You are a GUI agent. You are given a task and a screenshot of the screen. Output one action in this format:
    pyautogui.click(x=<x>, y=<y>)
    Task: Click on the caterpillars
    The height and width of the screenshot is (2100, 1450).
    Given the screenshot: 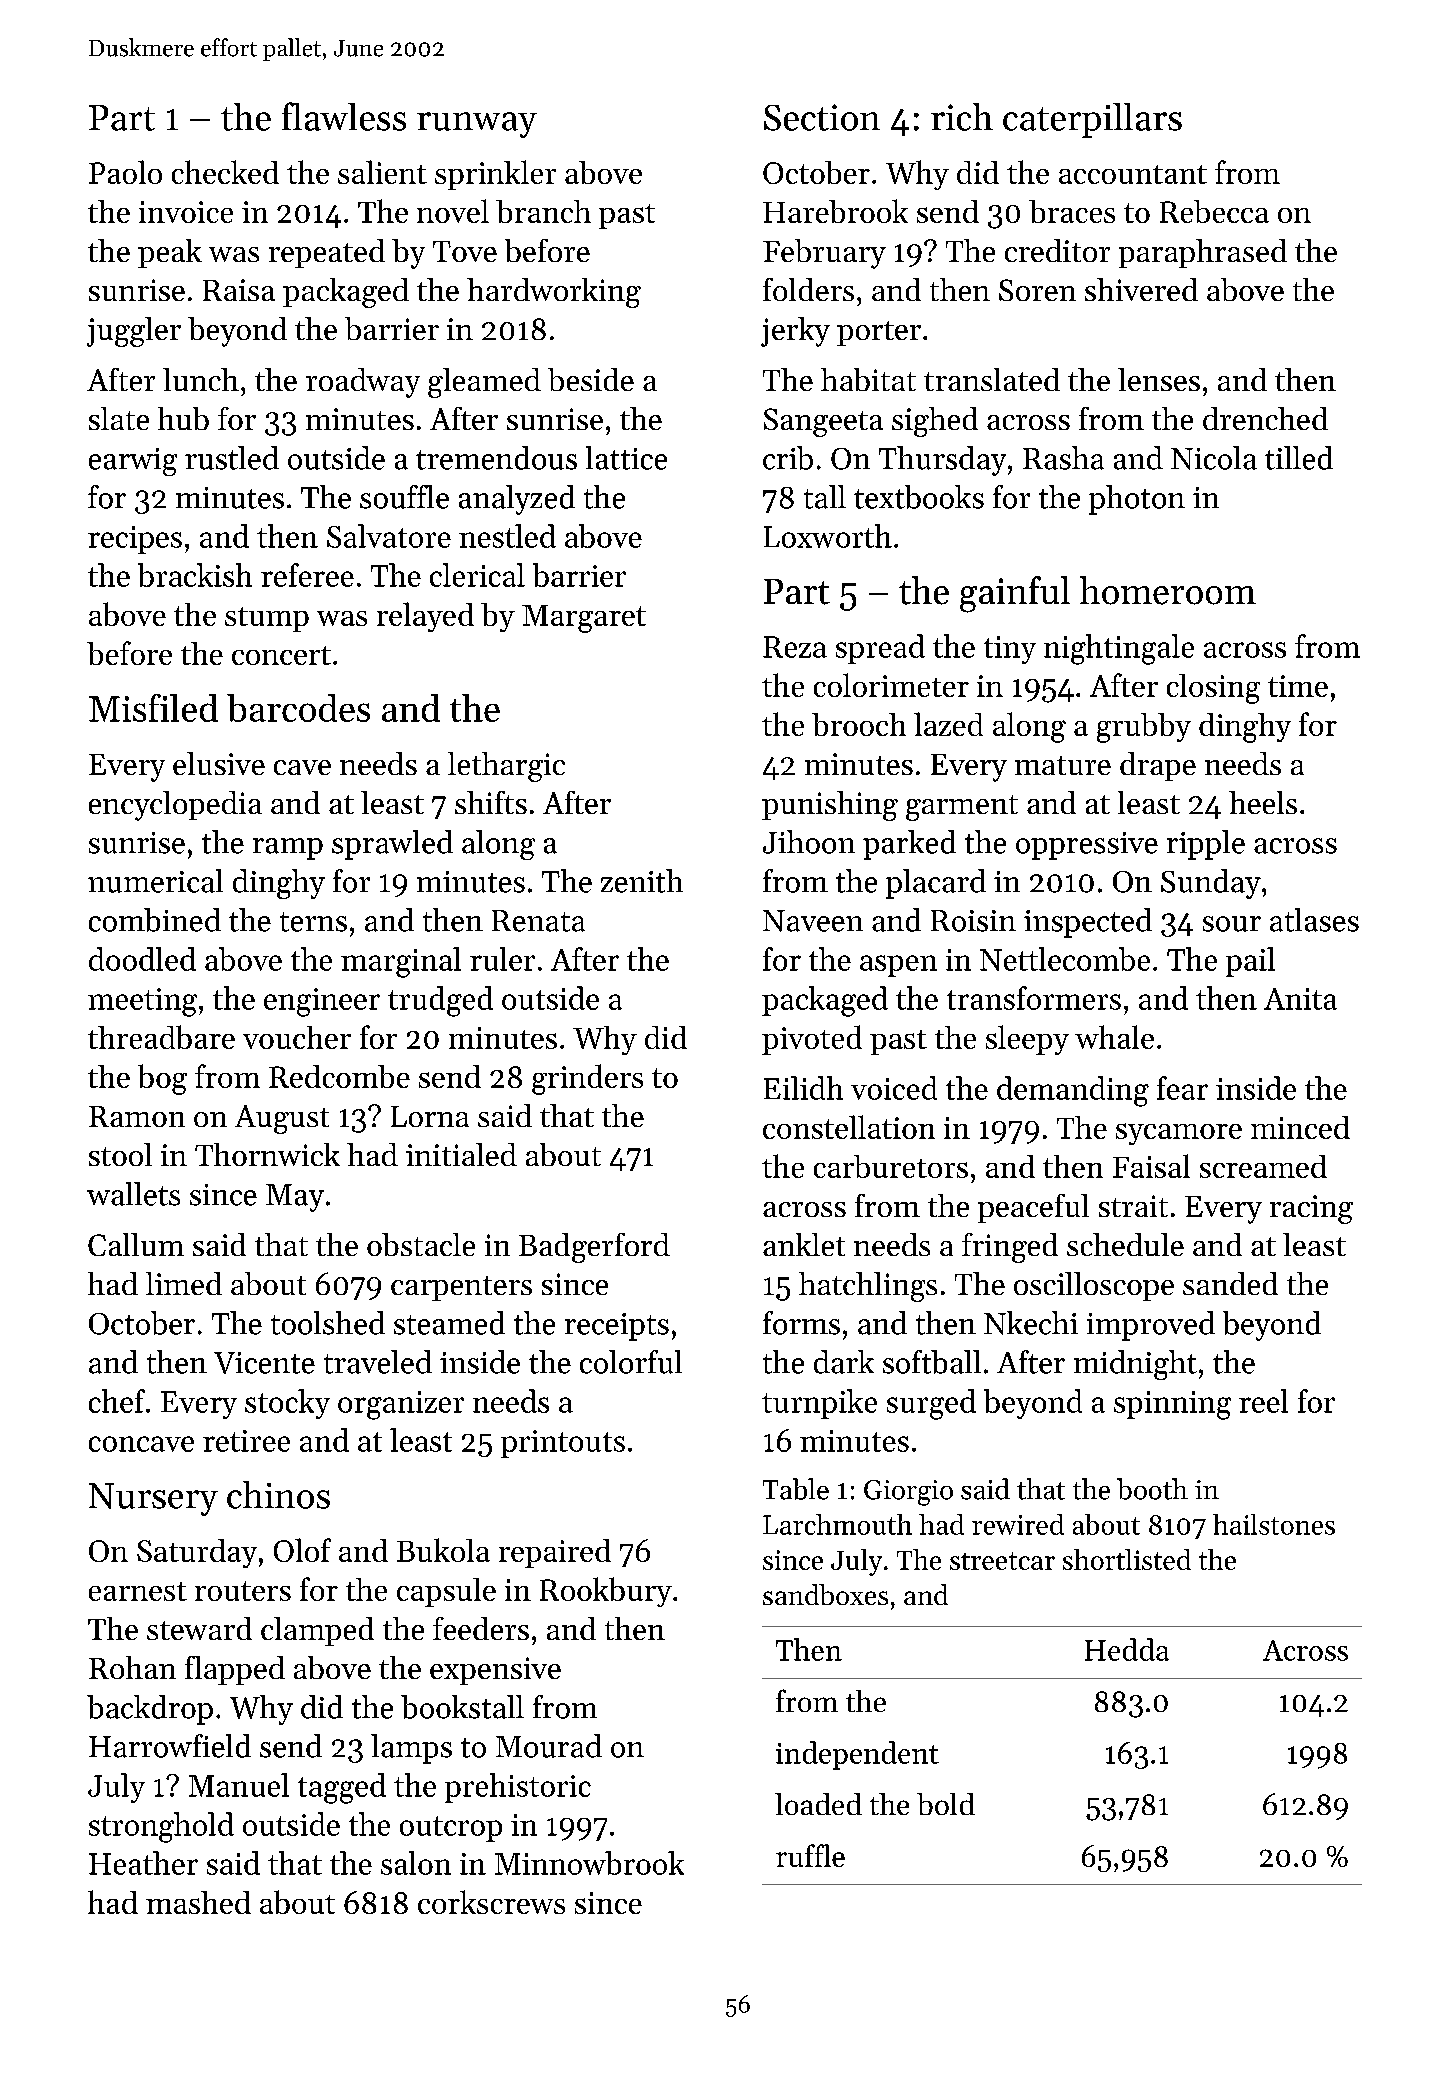 What is the action you would take?
    pyautogui.click(x=1092, y=120)
